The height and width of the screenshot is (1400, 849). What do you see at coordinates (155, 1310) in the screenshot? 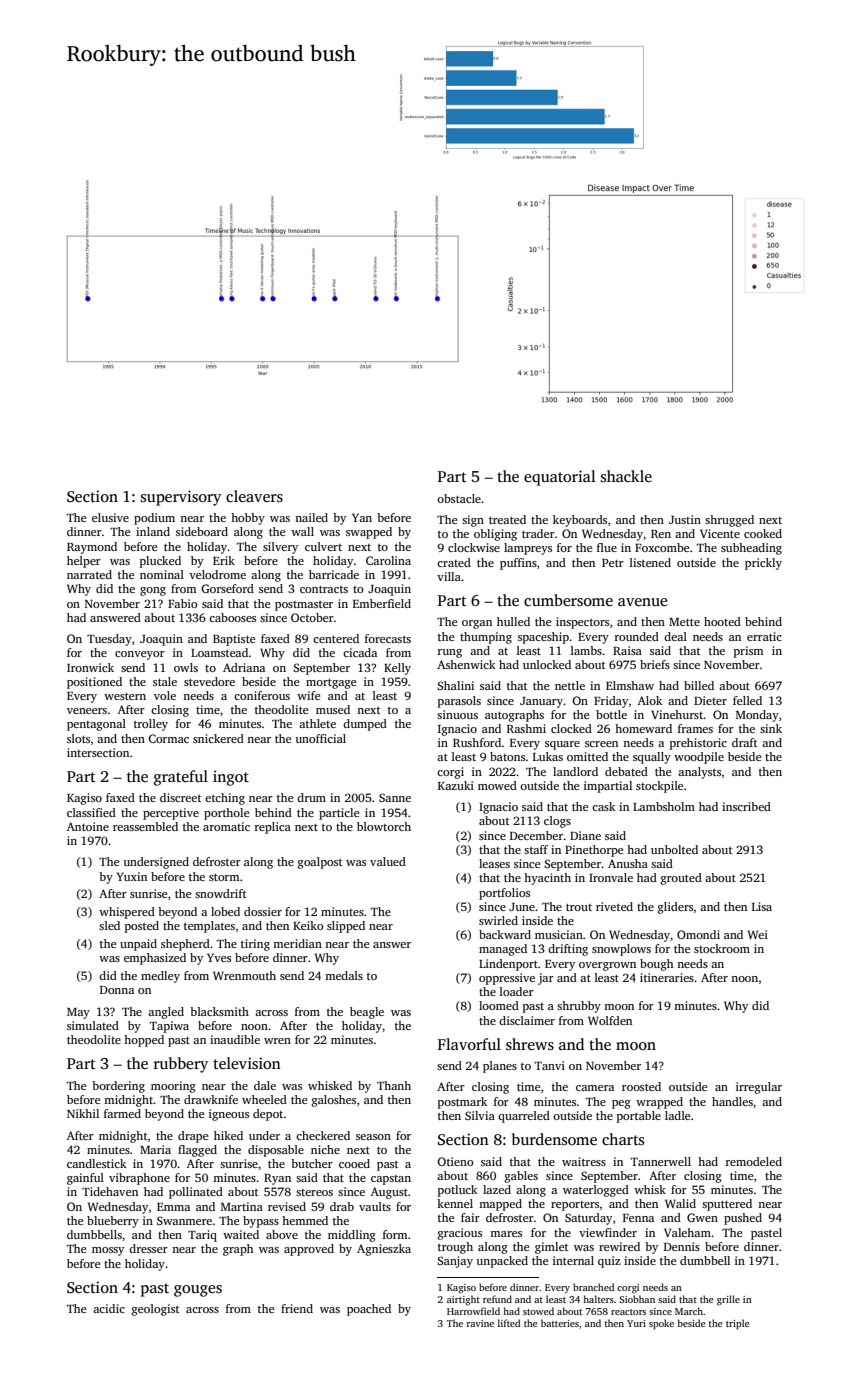
I see `geologist` at bounding box center [155, 1310].
